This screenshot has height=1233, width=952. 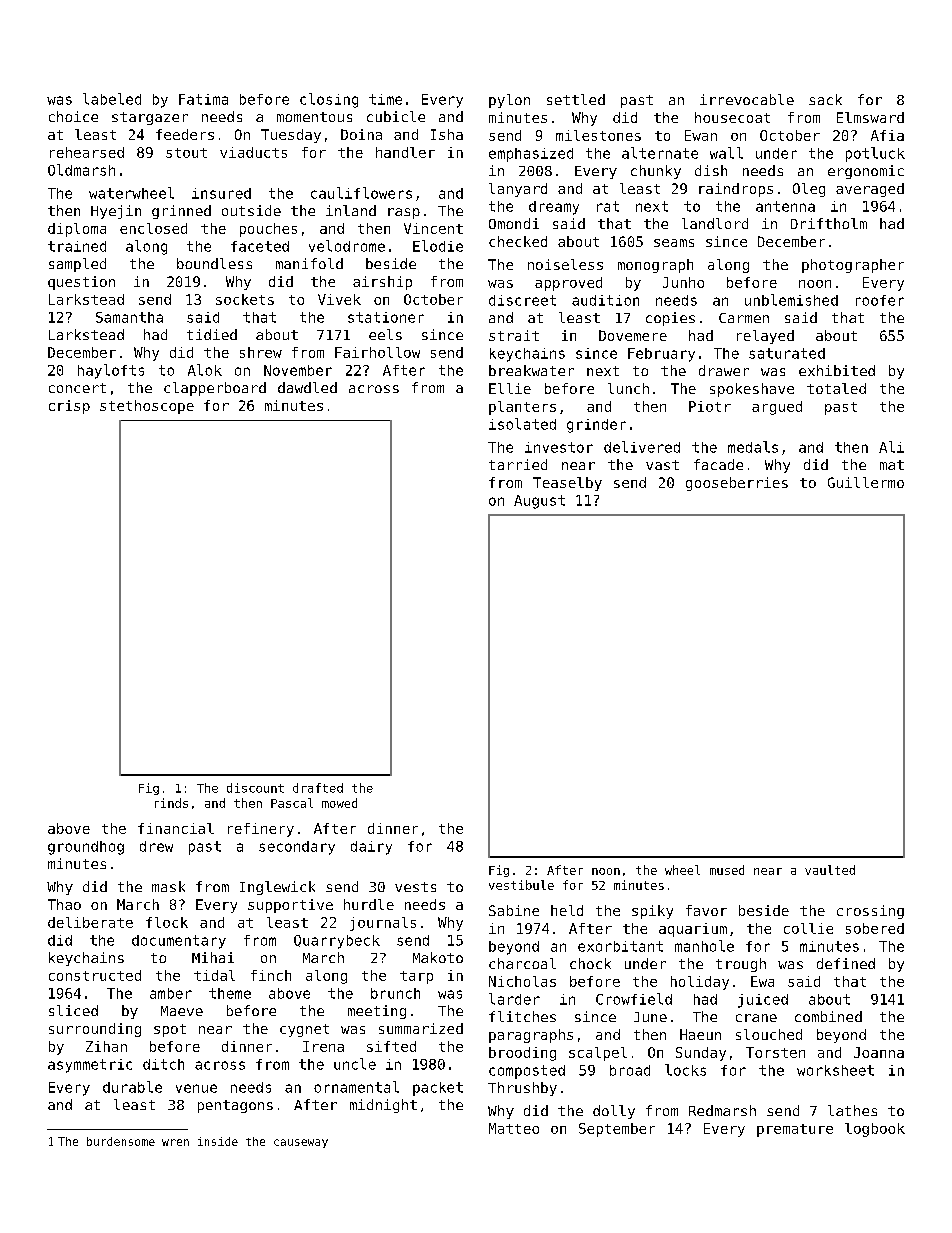 I want to click on Fatima, so click(x=203, y=99).
